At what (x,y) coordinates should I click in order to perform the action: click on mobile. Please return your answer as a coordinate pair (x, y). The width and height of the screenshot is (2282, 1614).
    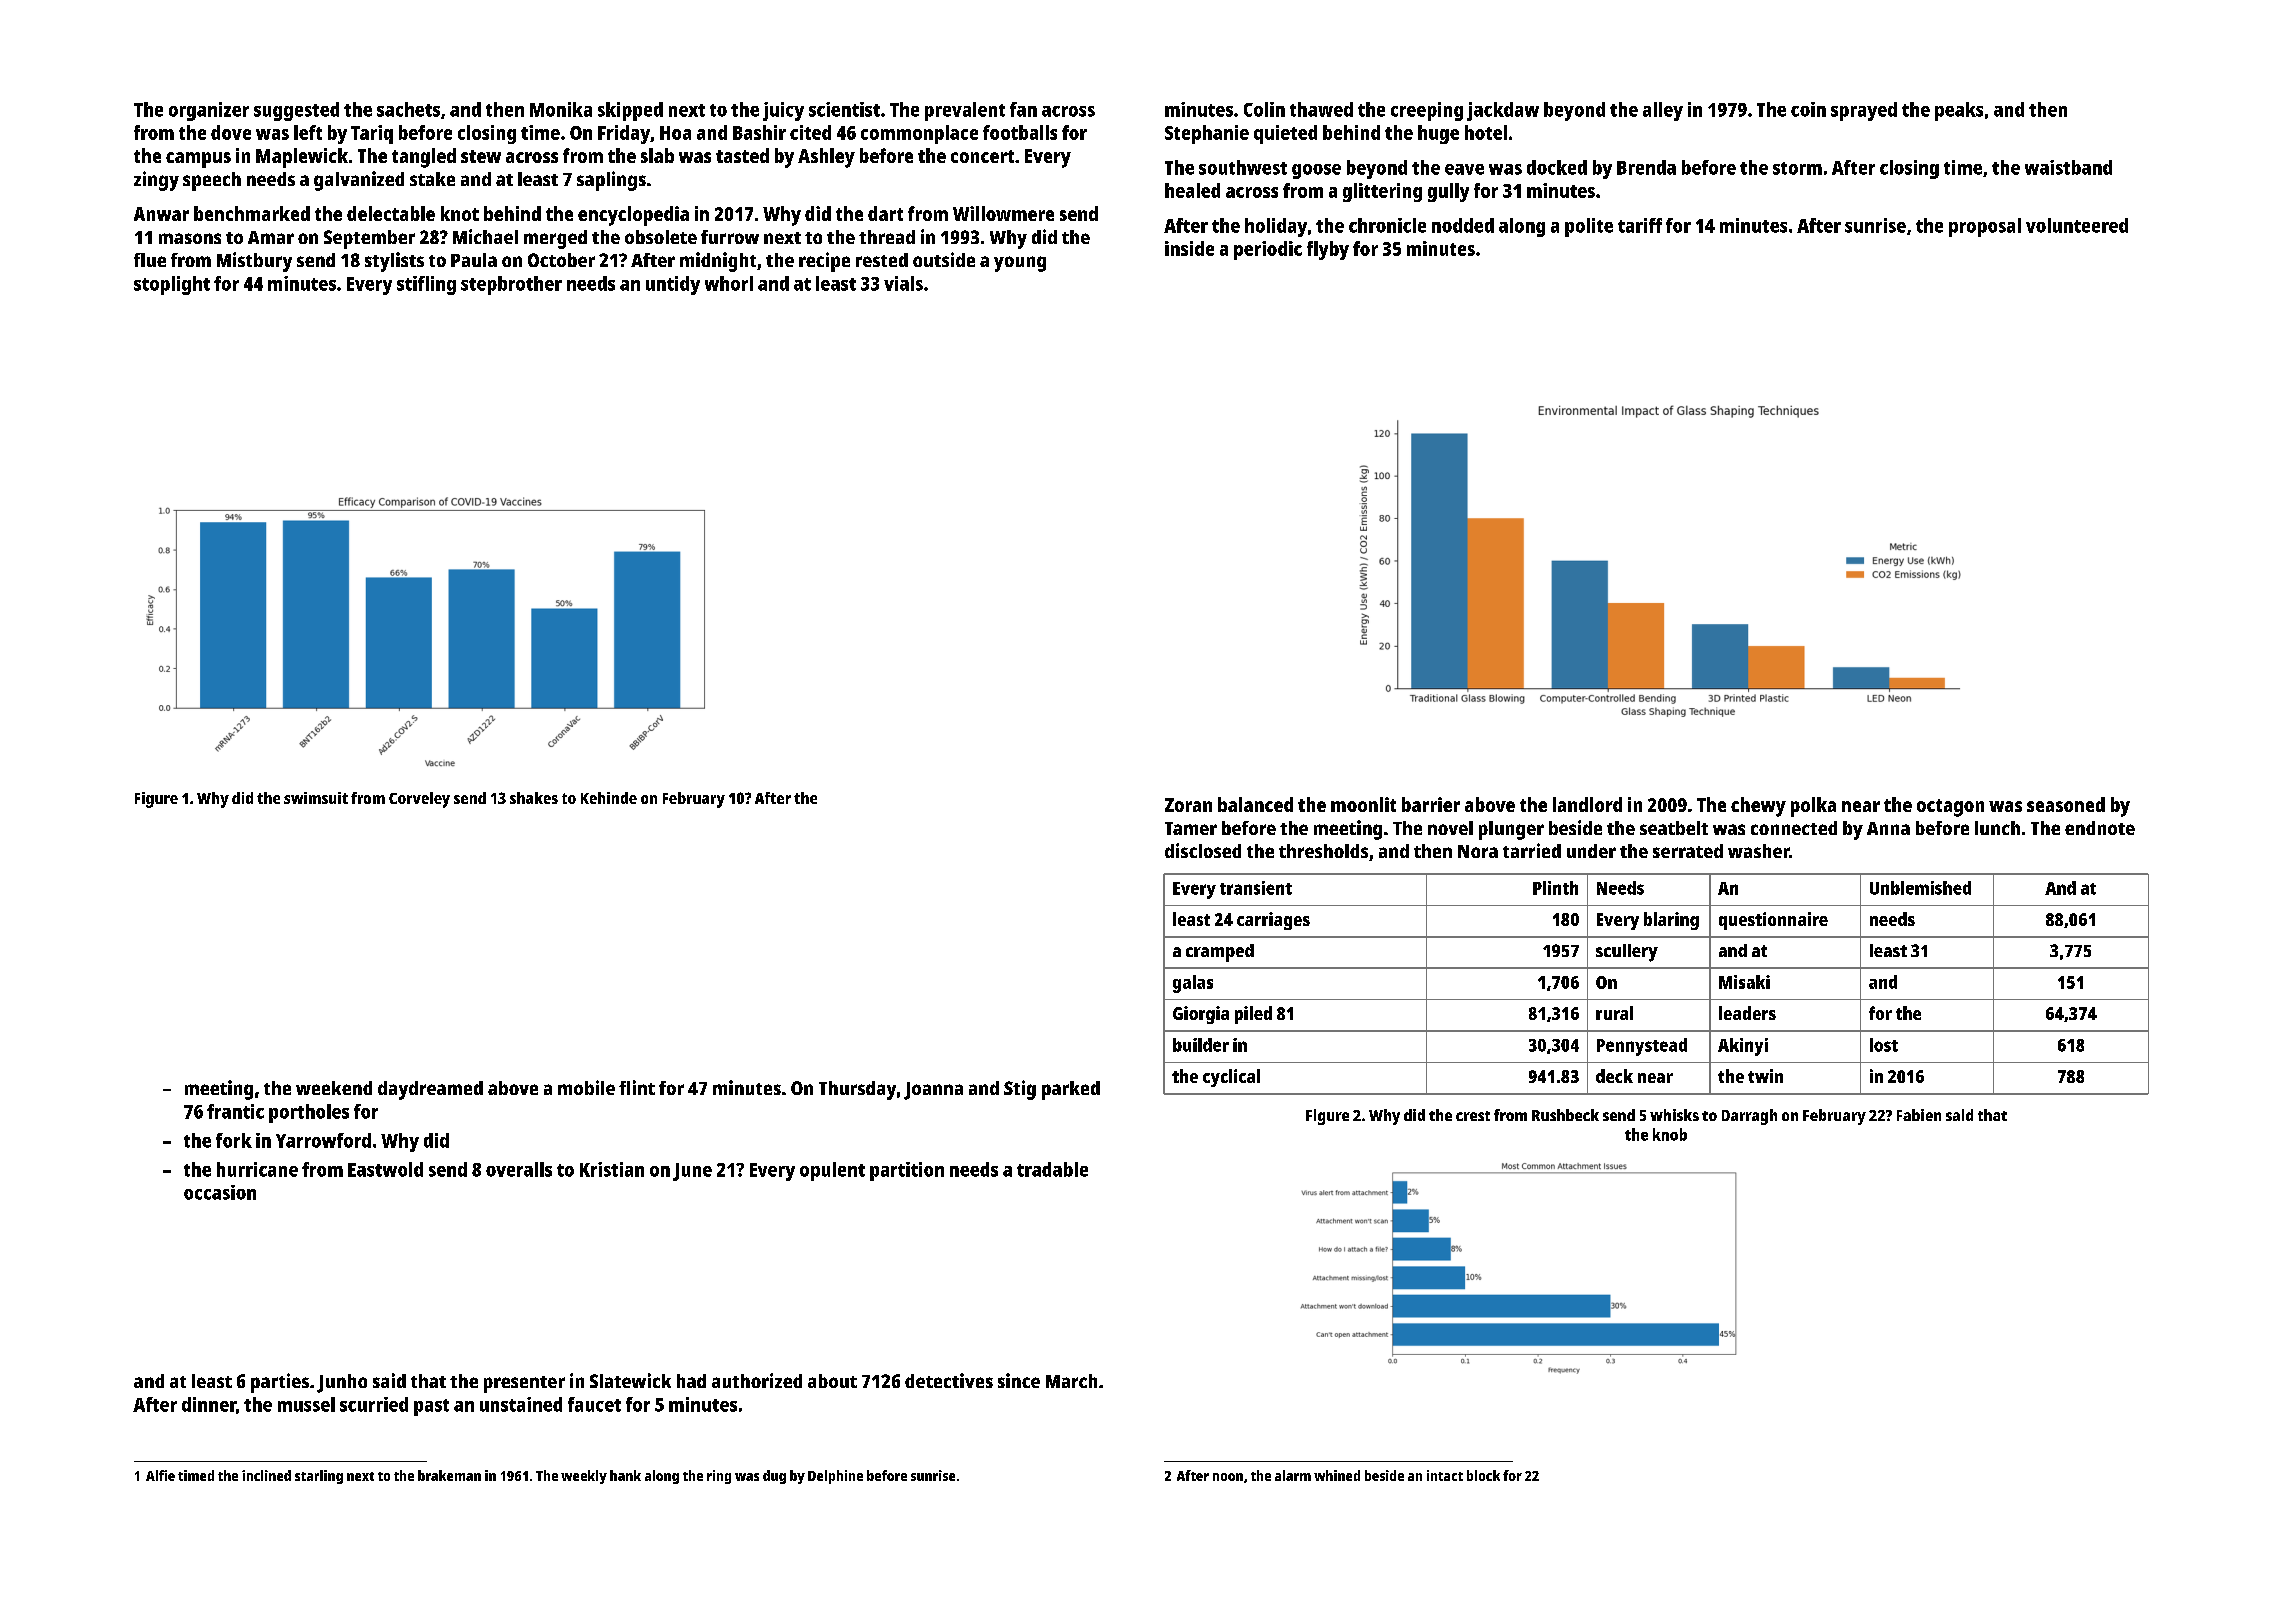
    Looking at the image, I should click on (586, 1087).
